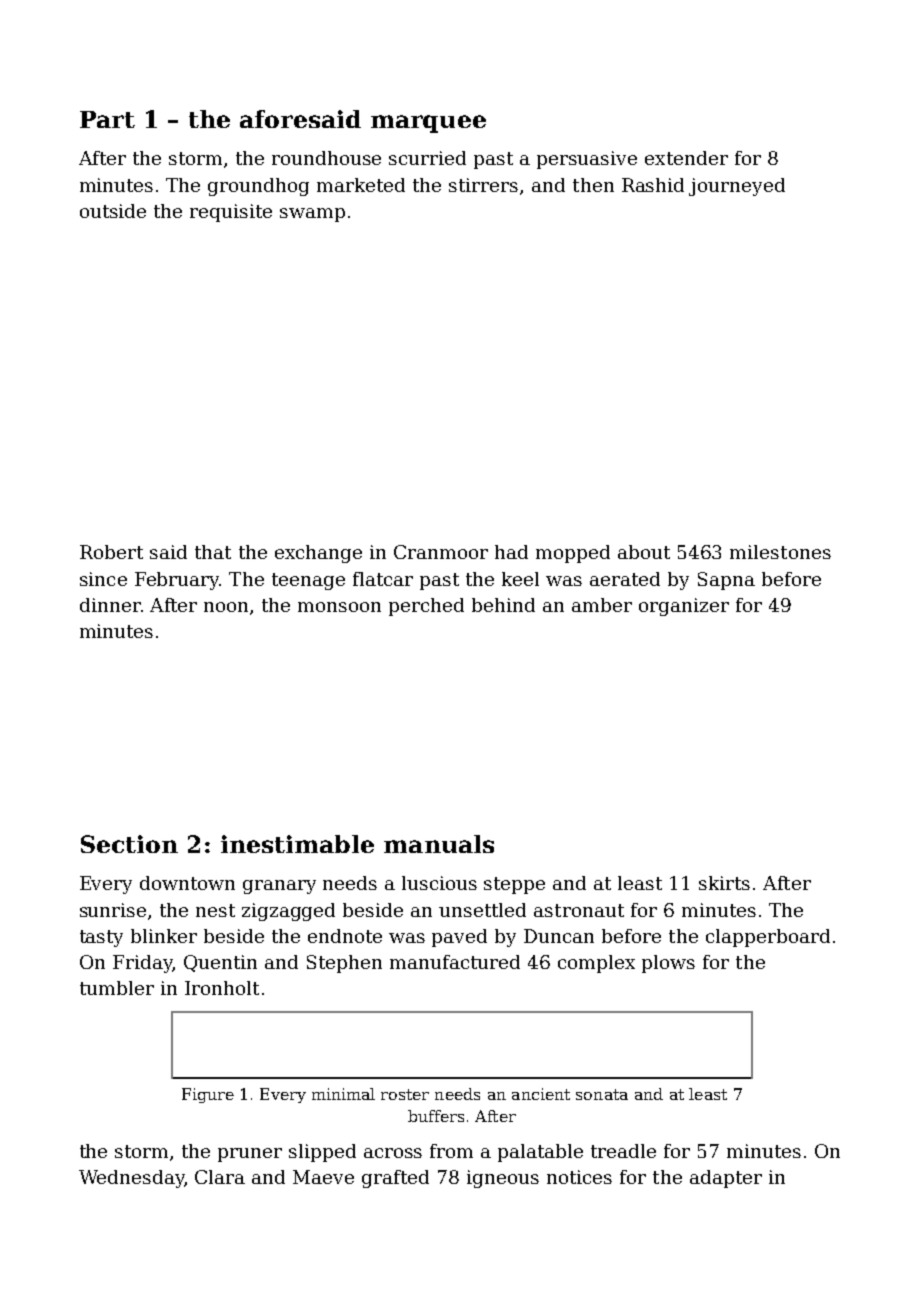  What do you see at coordinates (107, 119) in the screenshot?
I see `Part` at bounding box center [107, 119].
